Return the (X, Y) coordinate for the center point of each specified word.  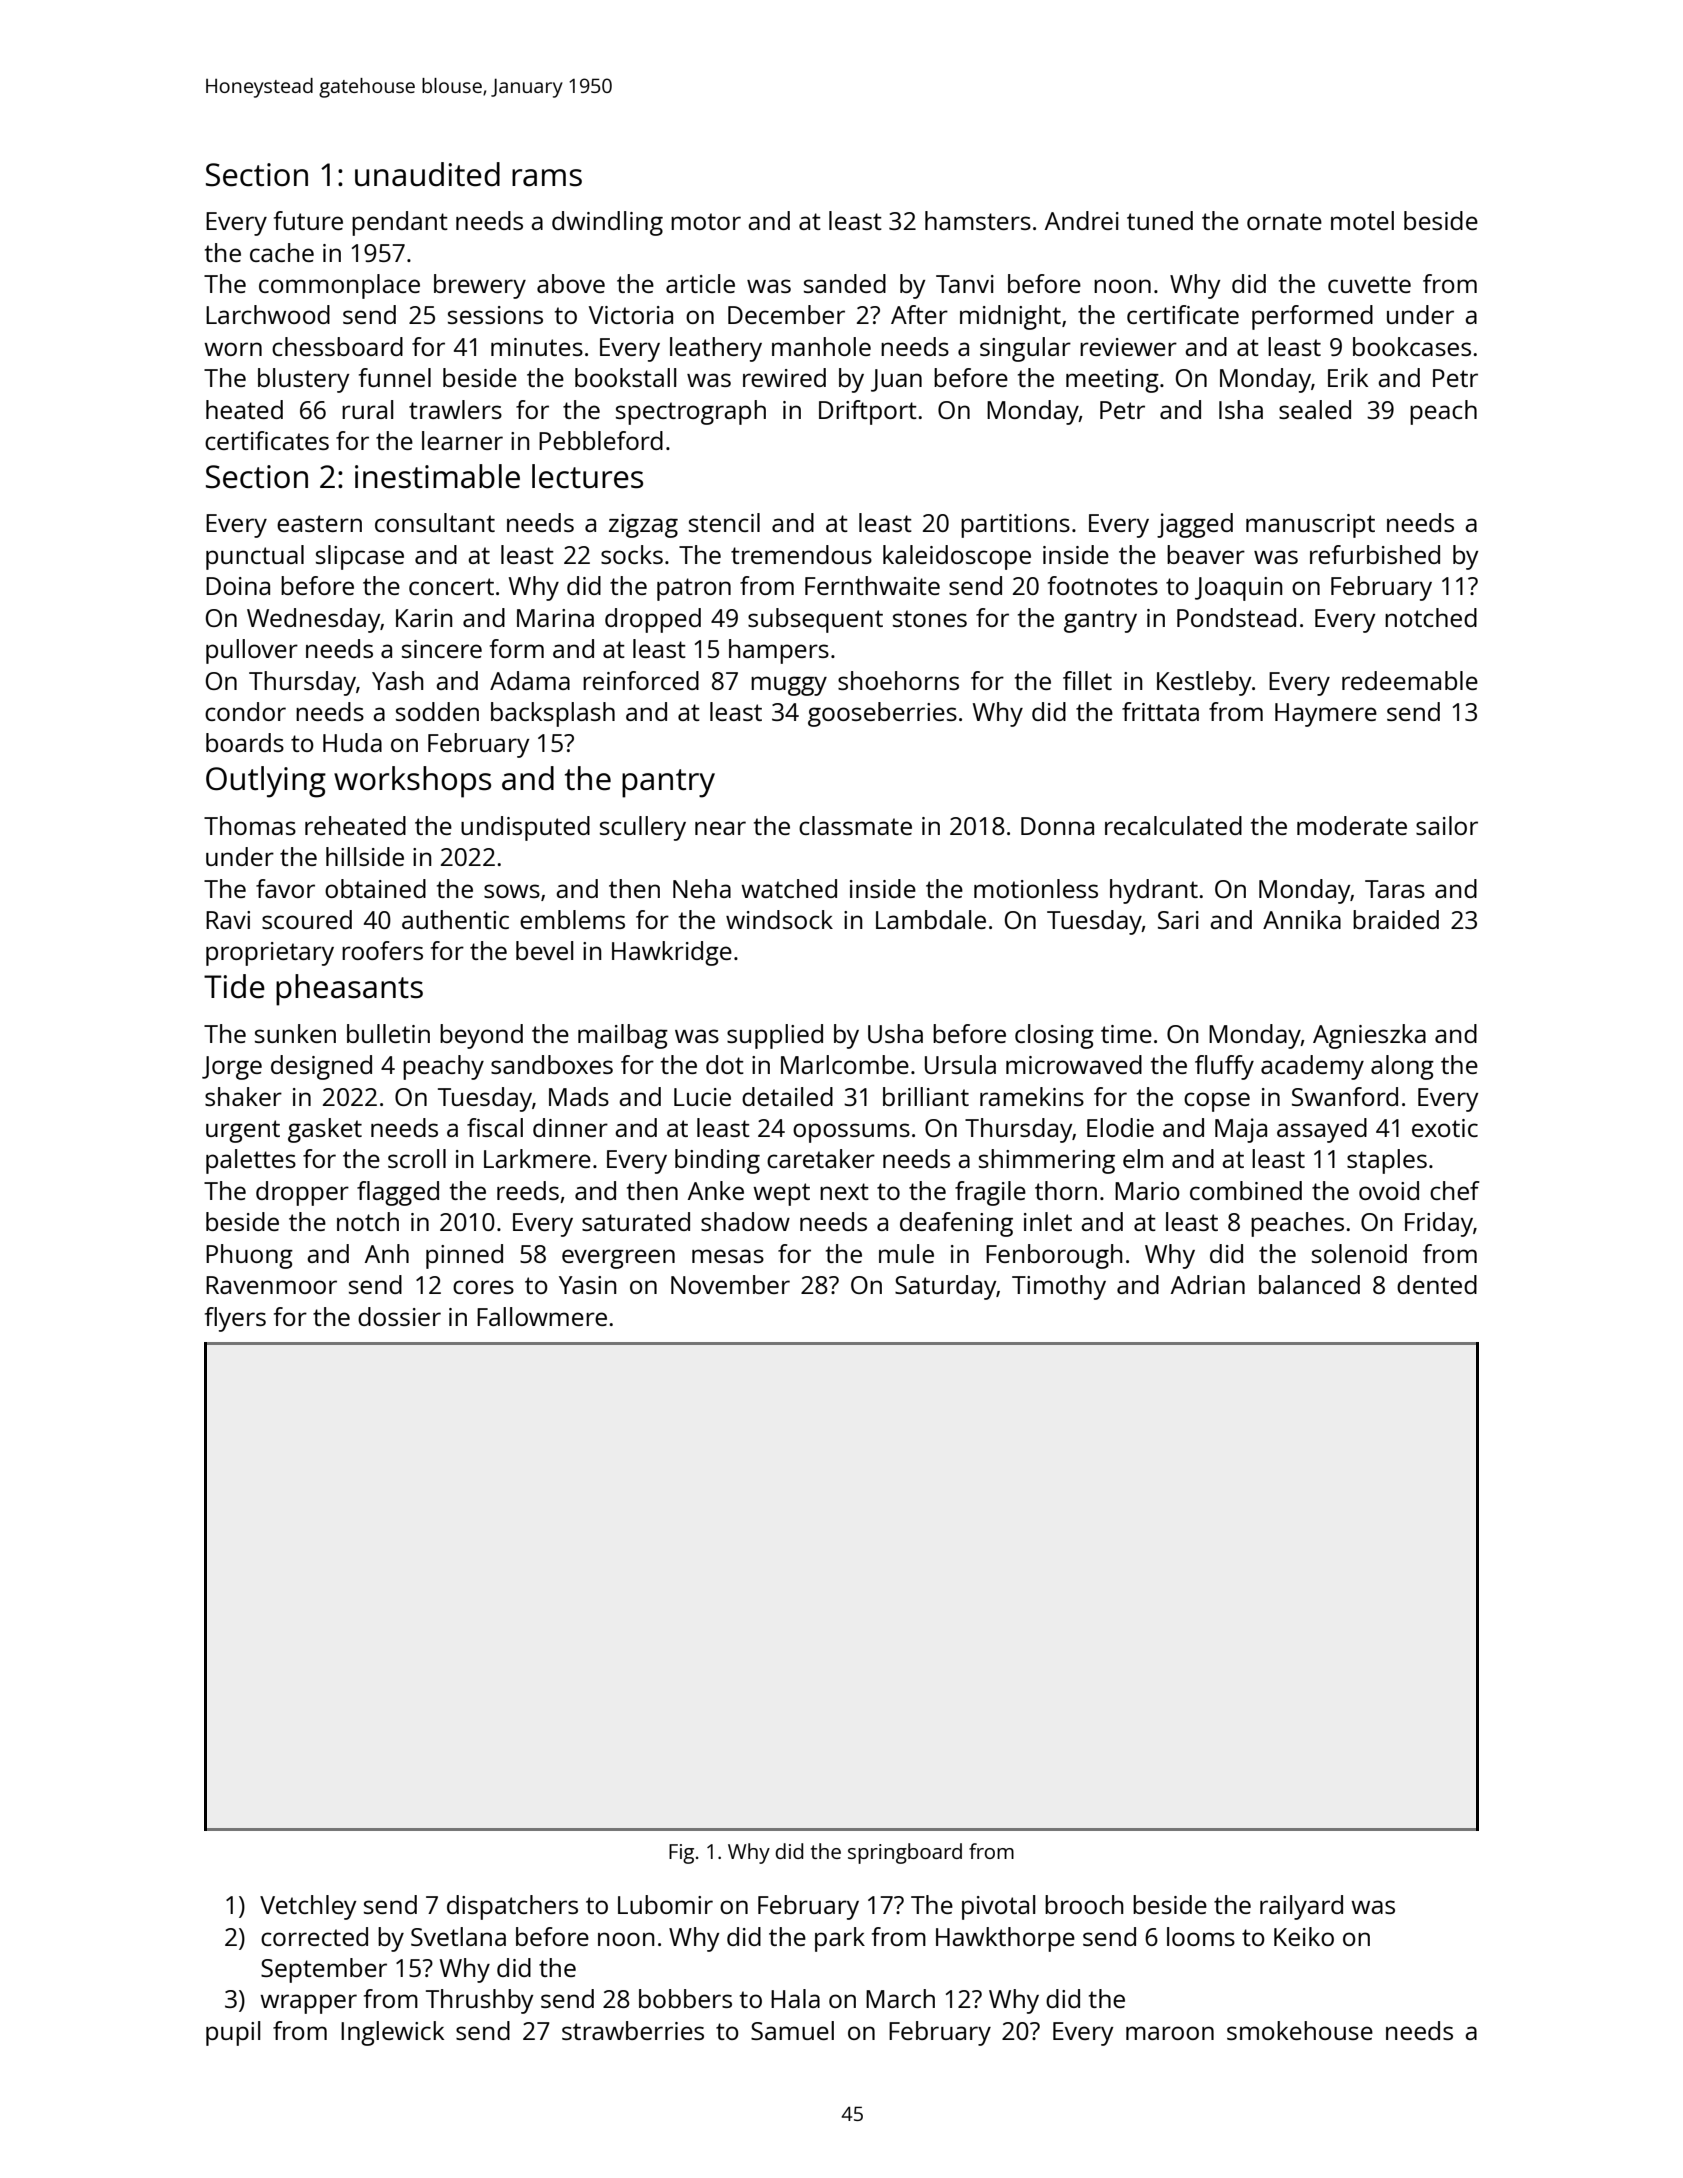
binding (717, 1161)
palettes (251, 1161)
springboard (905, 1853)
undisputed (525, 828)
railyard (1301, 1907)
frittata (1160, 711)
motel (1362, 220)
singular (1025, 349)
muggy (789, 686)
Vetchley (308, 1907)
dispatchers (512, 1907)
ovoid (1389, 1190)
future (308, 220)
